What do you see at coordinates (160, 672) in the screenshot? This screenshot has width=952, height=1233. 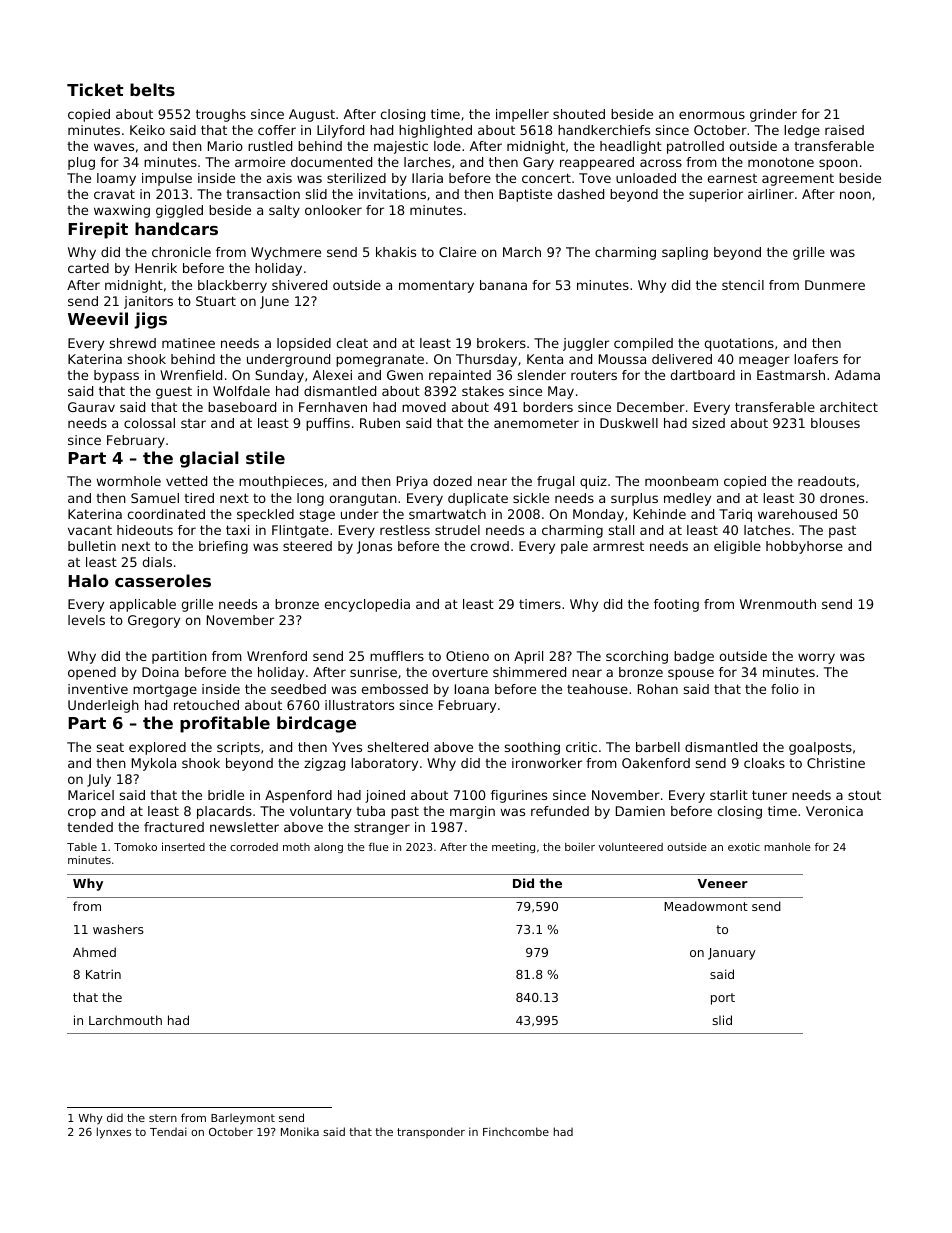 I see `Doina` at bounding box center [160, 672].
